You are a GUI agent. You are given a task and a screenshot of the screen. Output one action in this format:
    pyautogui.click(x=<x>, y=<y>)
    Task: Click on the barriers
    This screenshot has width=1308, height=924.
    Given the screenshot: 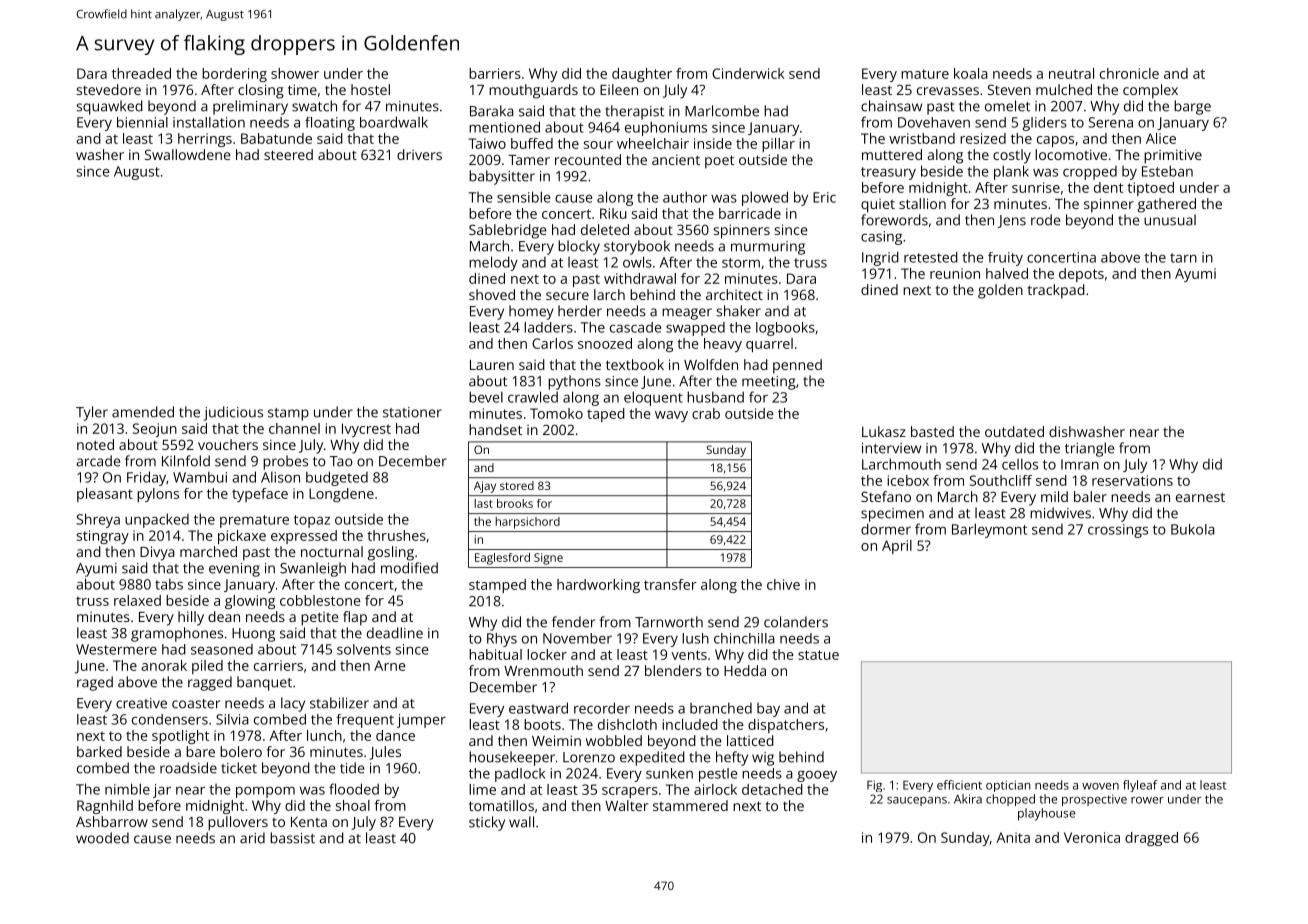 What is the action you would take?
    pyautogui.click(x=495, y=73)
